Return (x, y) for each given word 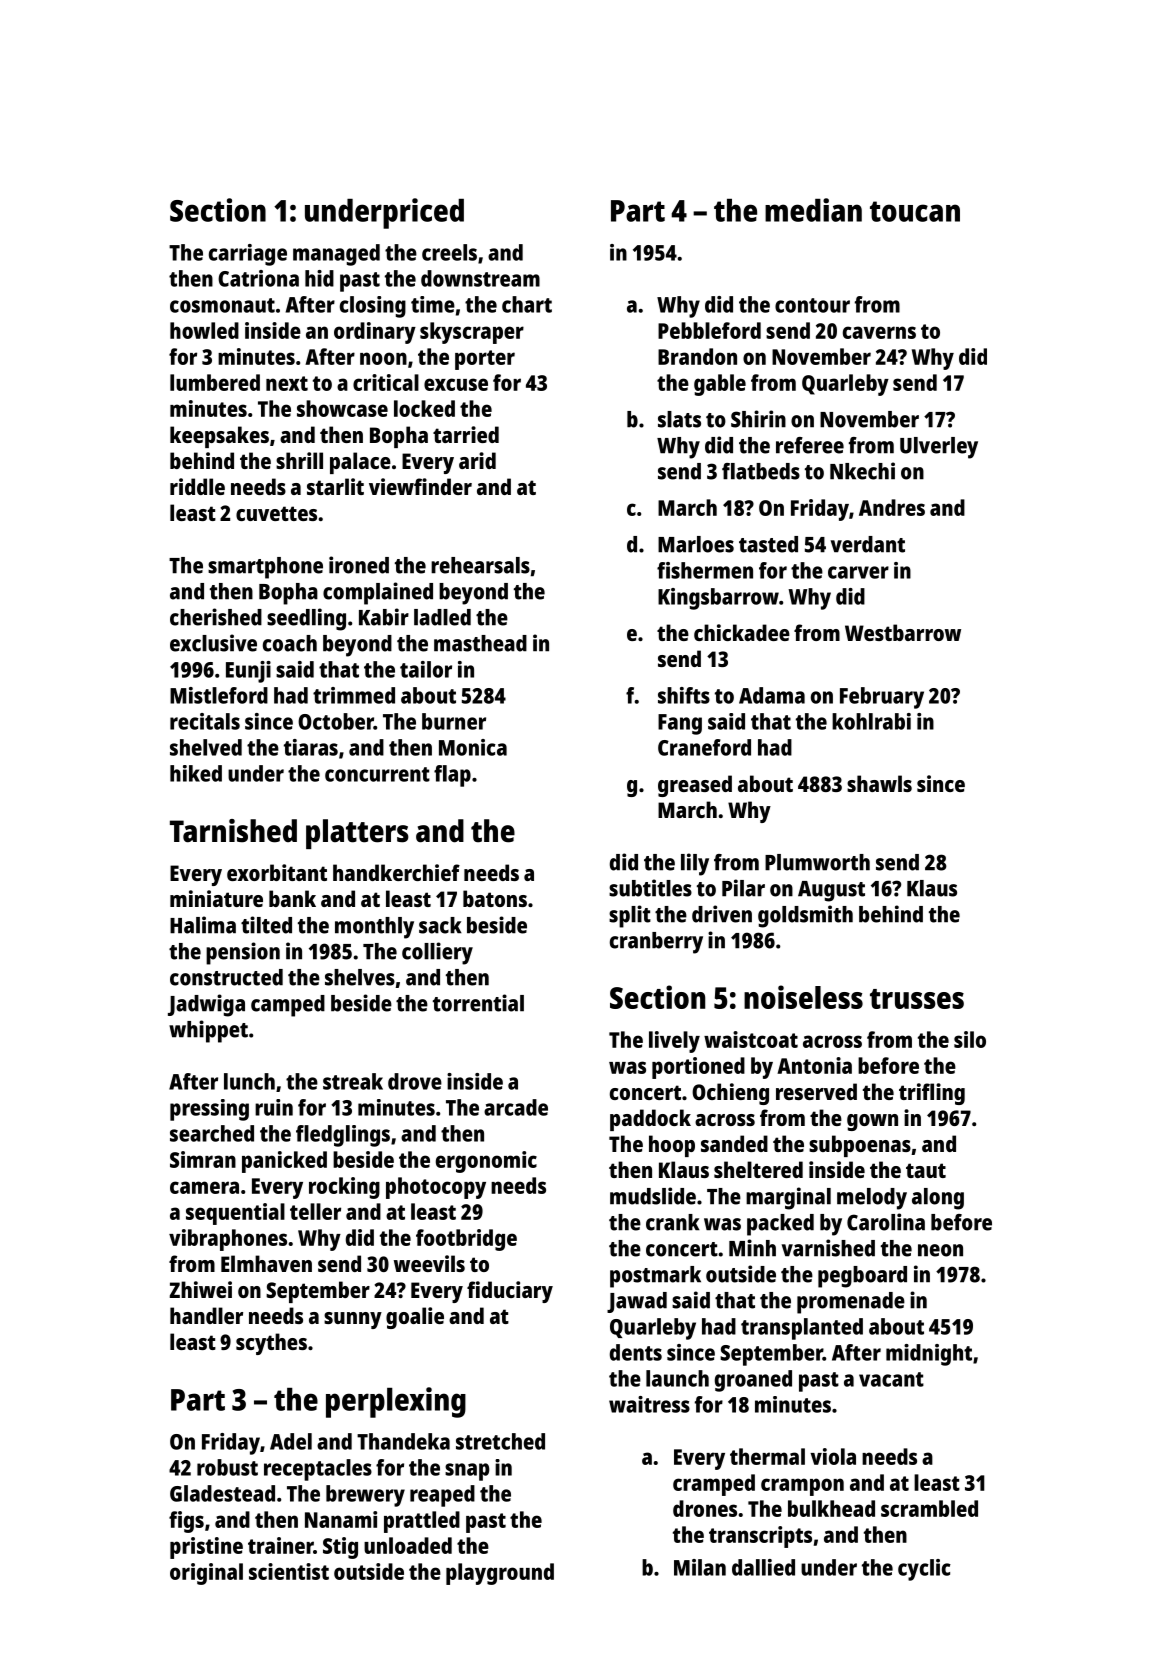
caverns (879, 332)
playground (500, 1574)
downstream (480, 278)
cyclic (924, 1570)
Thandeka (403, 1441)
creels (449, 252)
